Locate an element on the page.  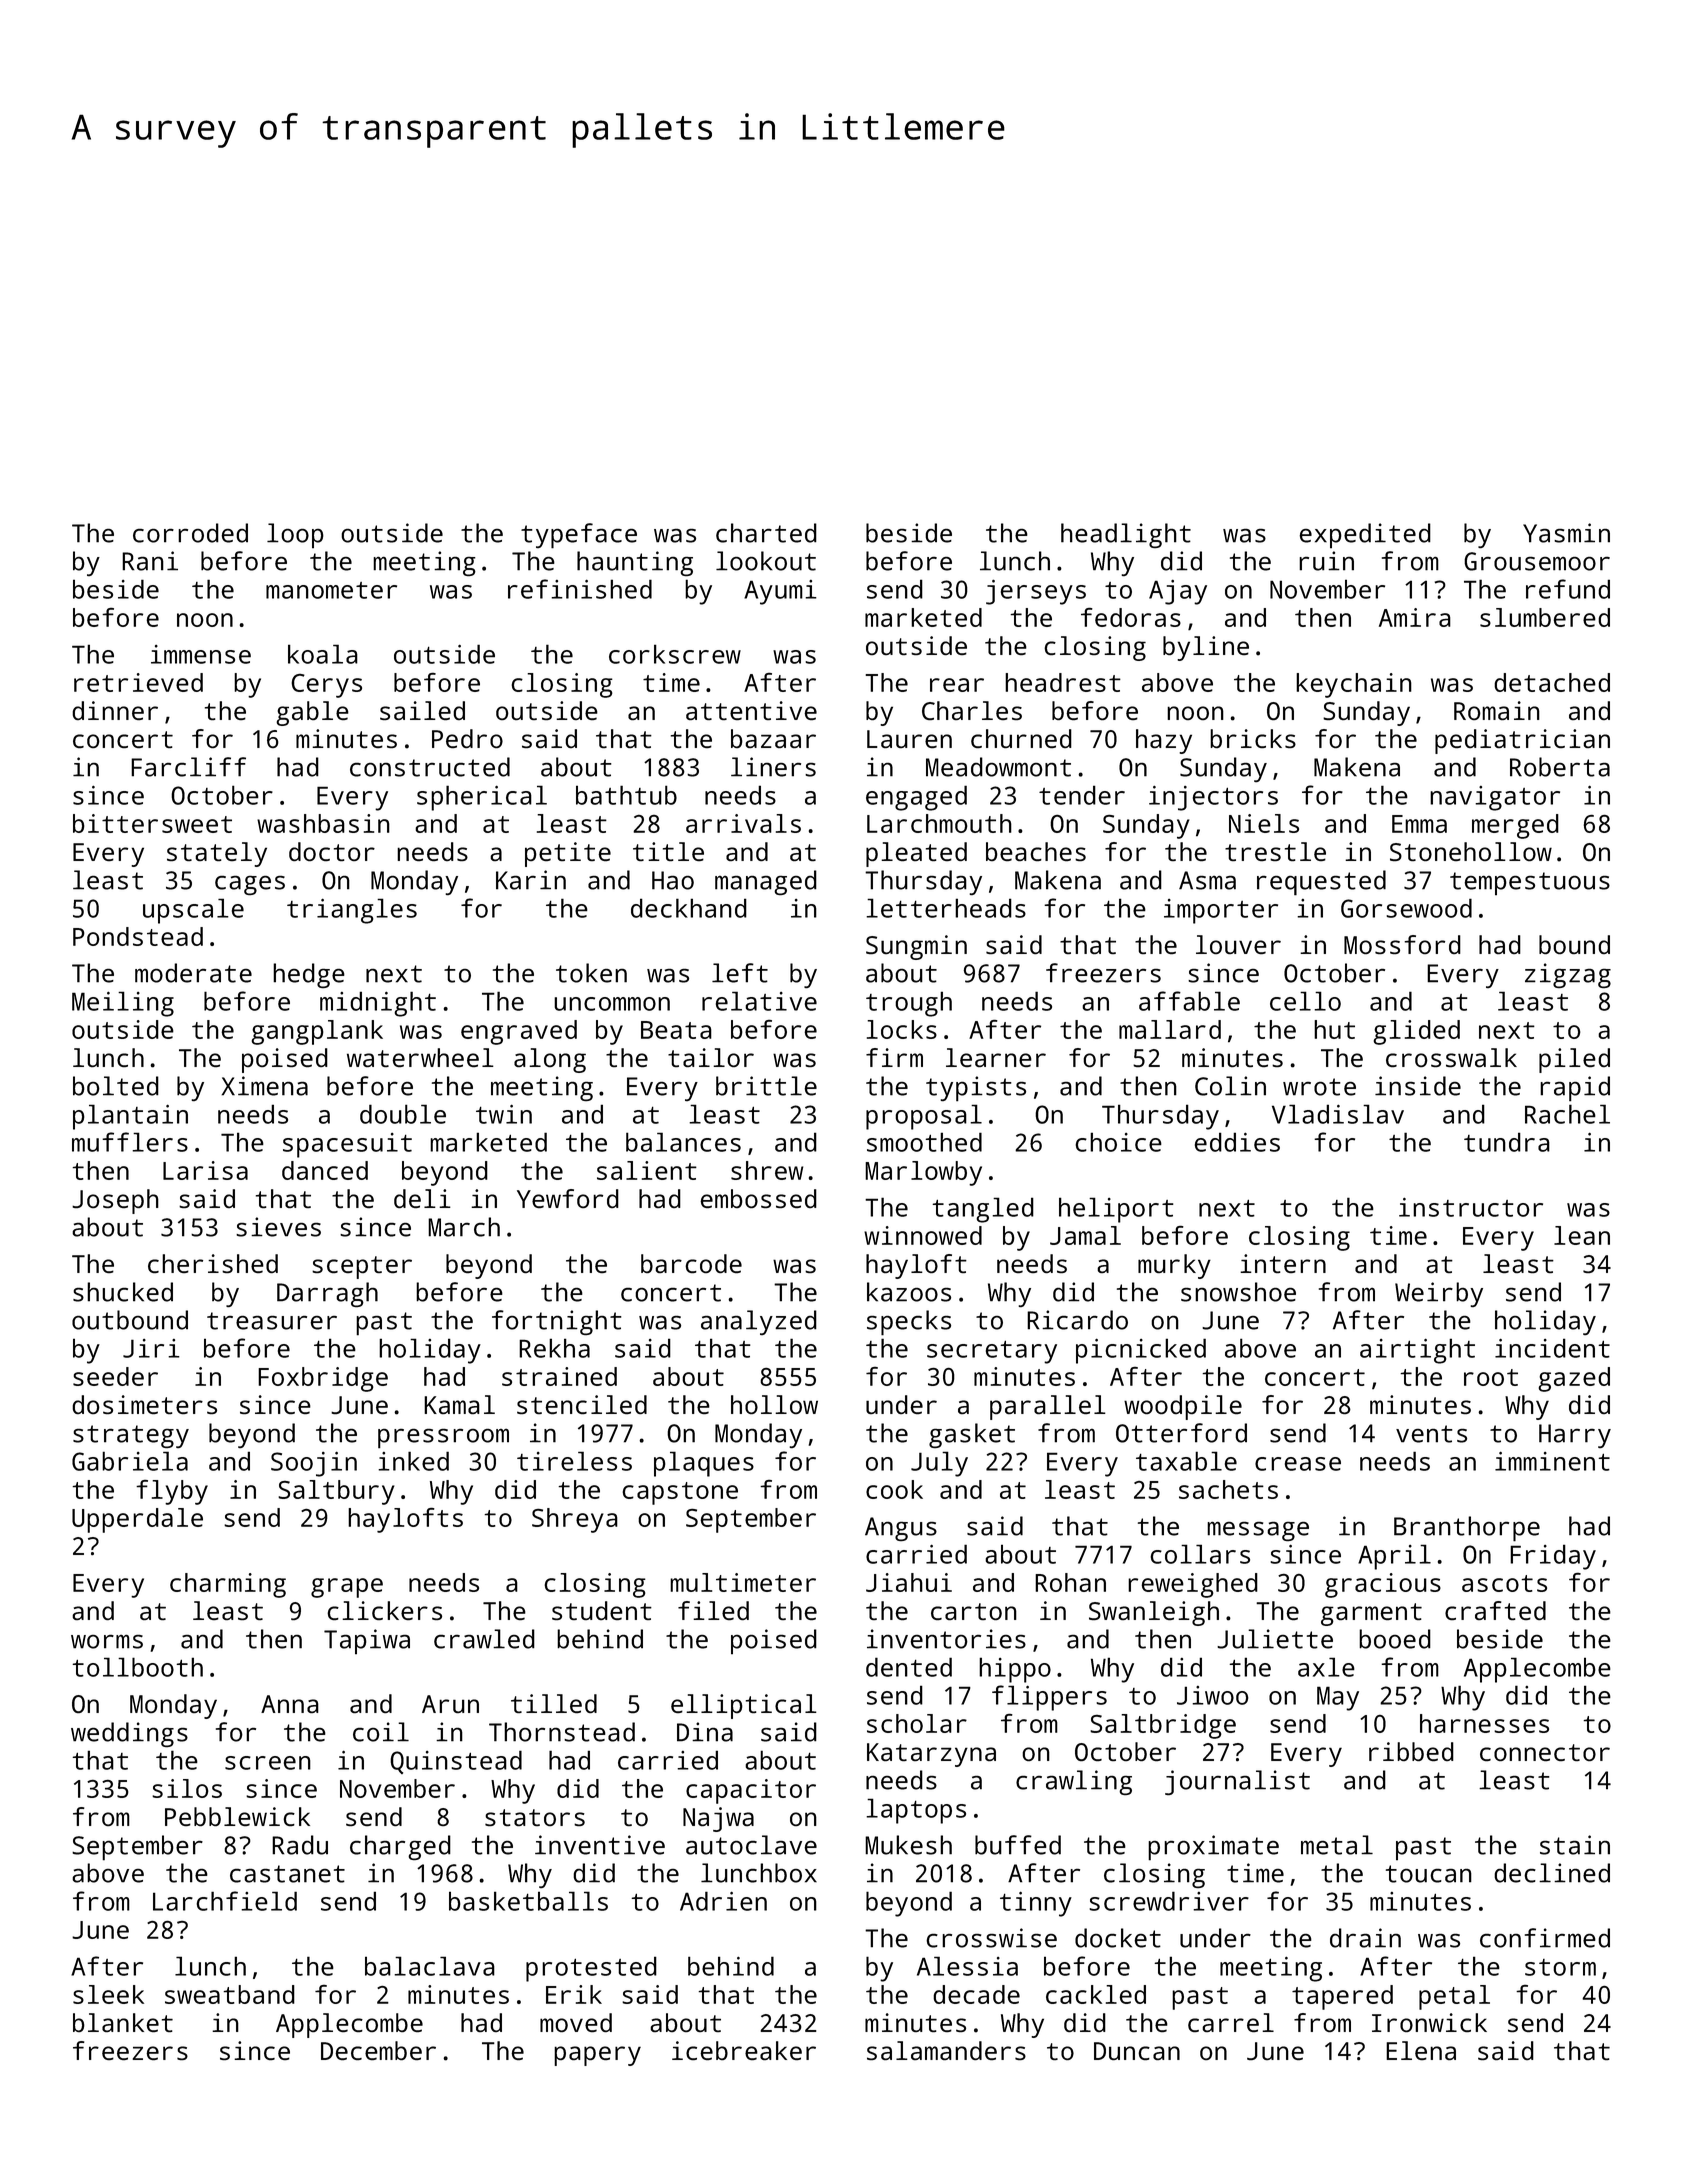
lean is located at coordinates (1582, 1235).
